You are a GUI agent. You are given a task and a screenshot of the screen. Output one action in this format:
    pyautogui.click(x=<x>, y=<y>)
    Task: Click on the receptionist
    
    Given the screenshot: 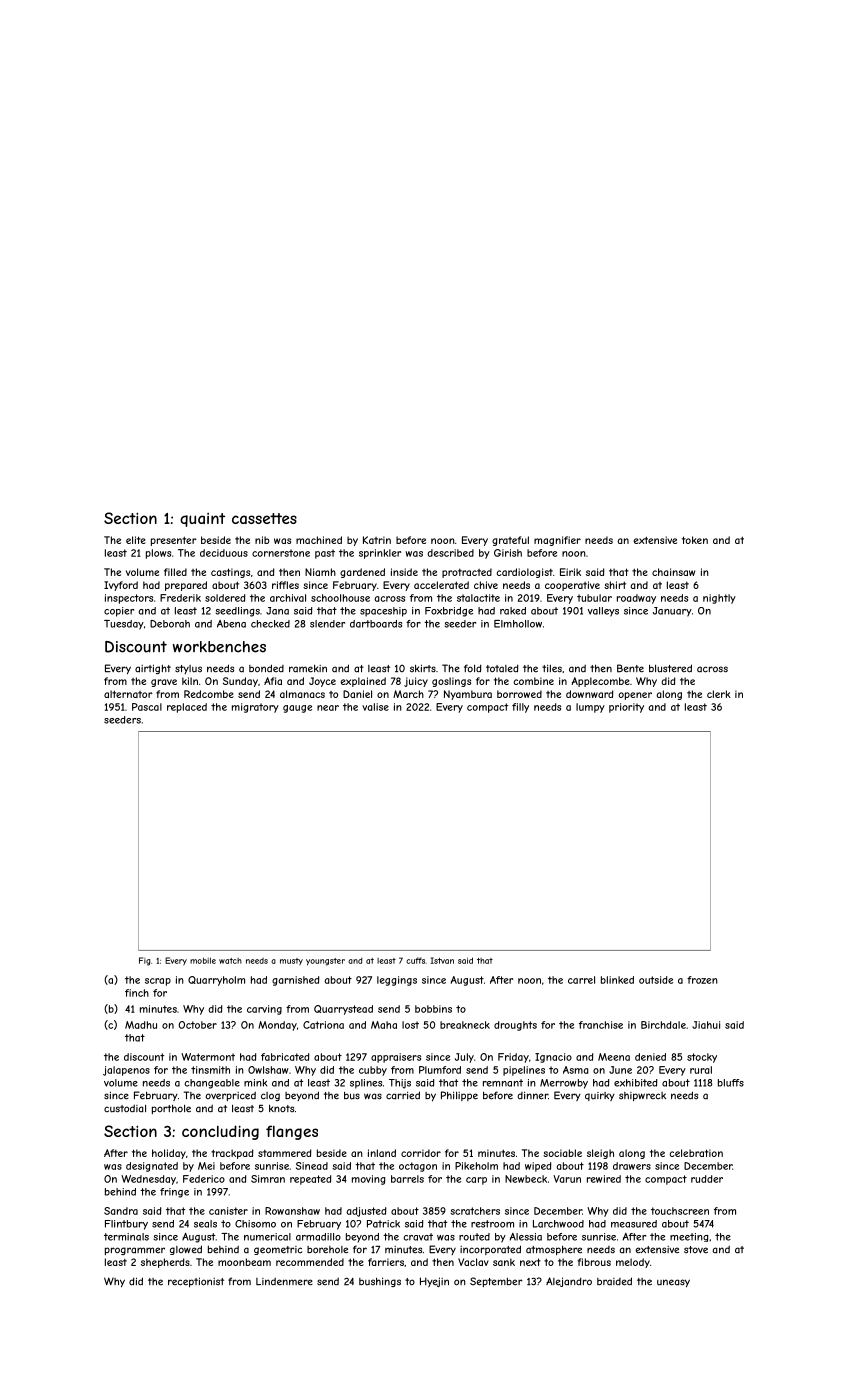 What is the action you would take?
    pyautogui.click(x=196, y=1282)
